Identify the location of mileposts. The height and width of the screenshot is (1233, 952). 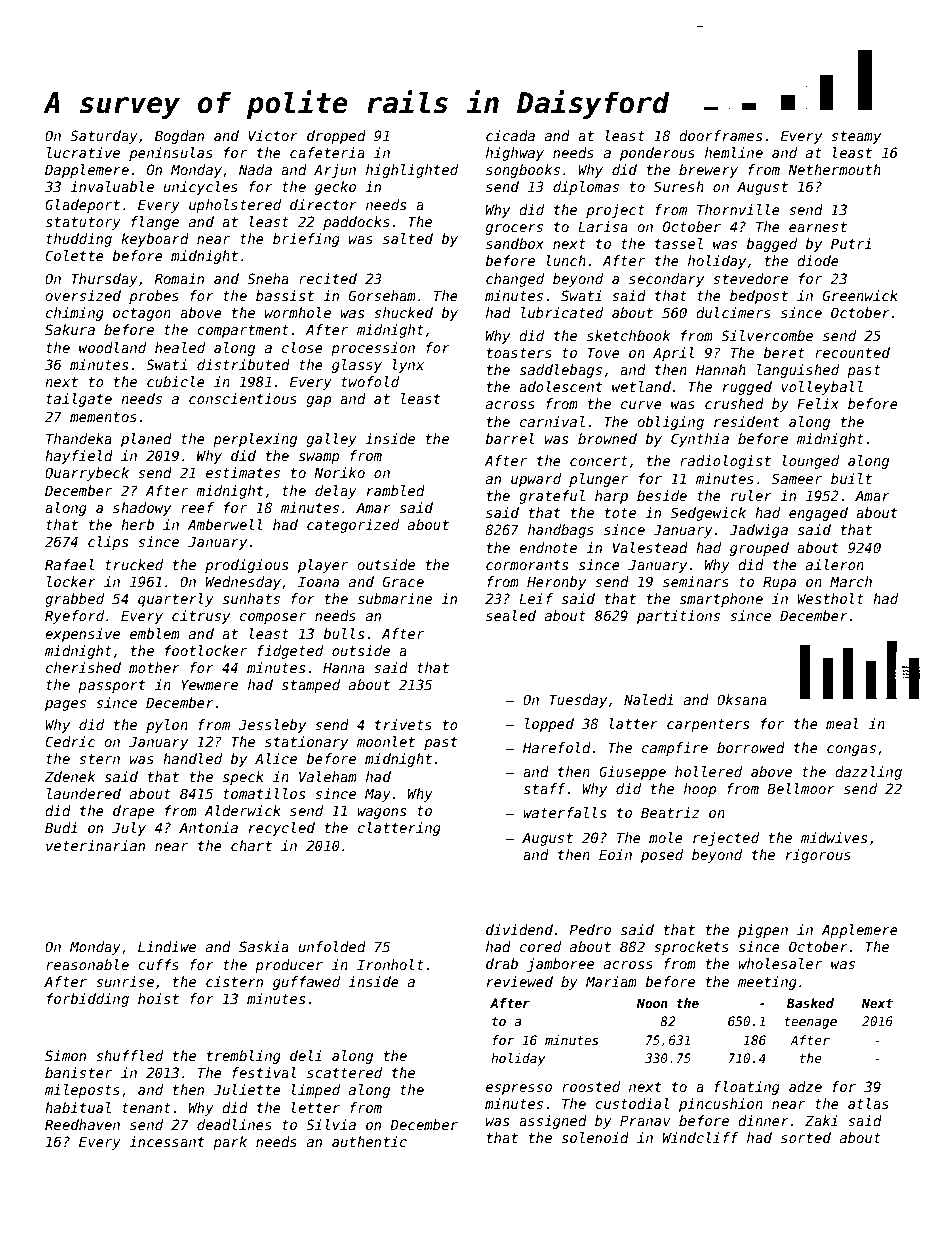
(82, 1091).
